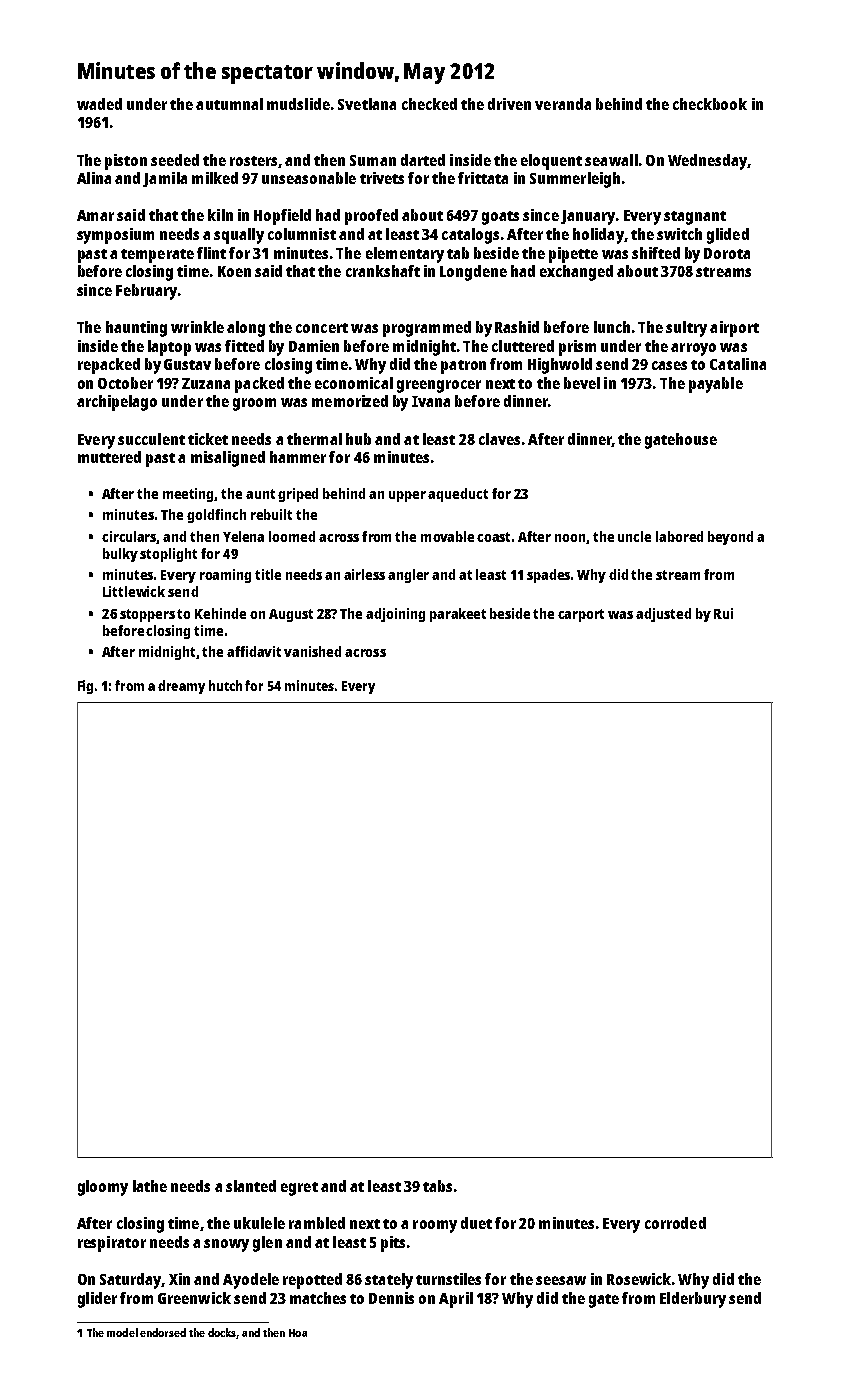 This document has height=1400, width=849. What do you see at coordinates (639, 1279) in the document?
I see `Rosewick` at bounding box center [639, 1279].
